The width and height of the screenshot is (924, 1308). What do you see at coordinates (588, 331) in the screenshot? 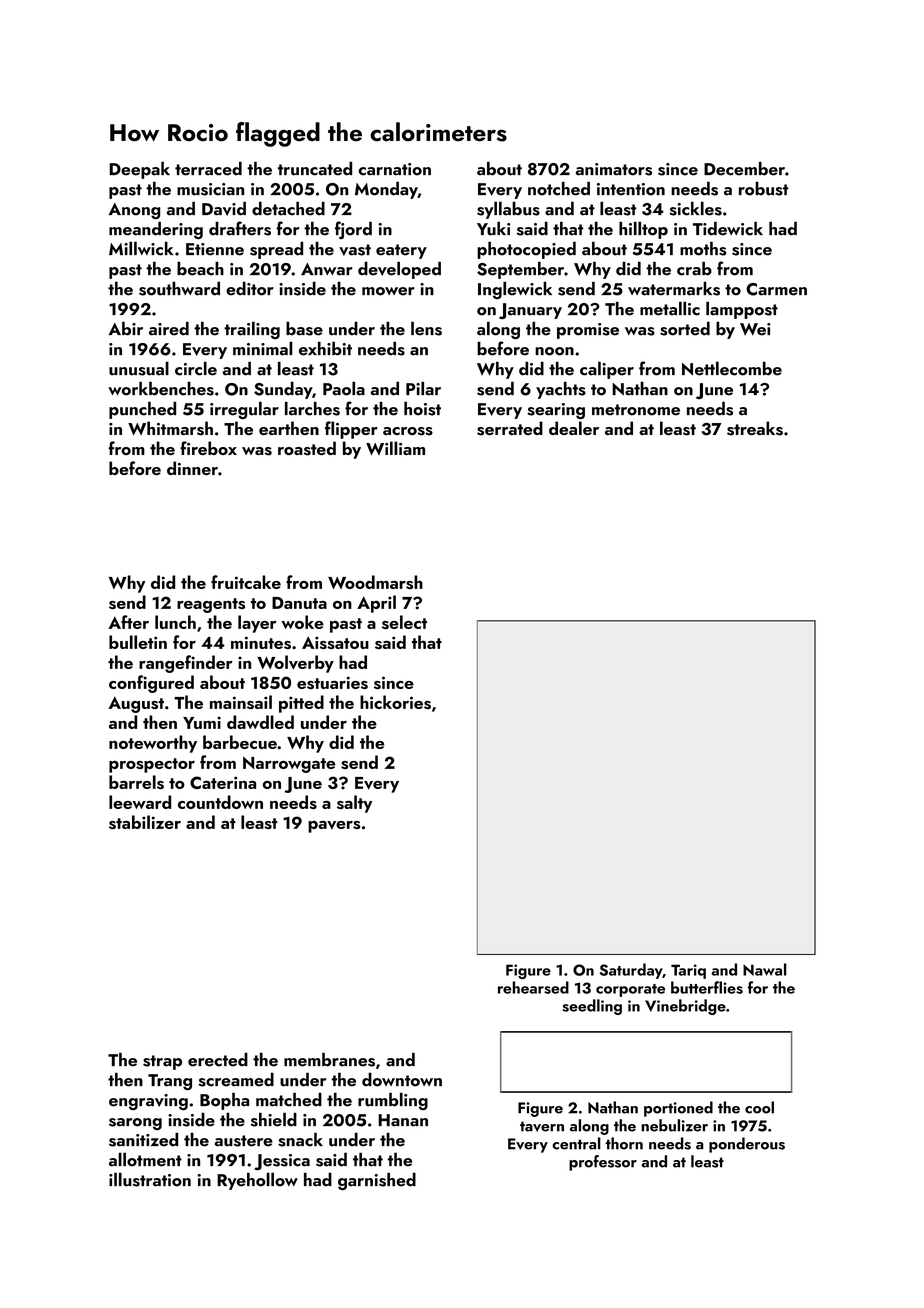
I see `promise` at bounding box center [588, 331].
